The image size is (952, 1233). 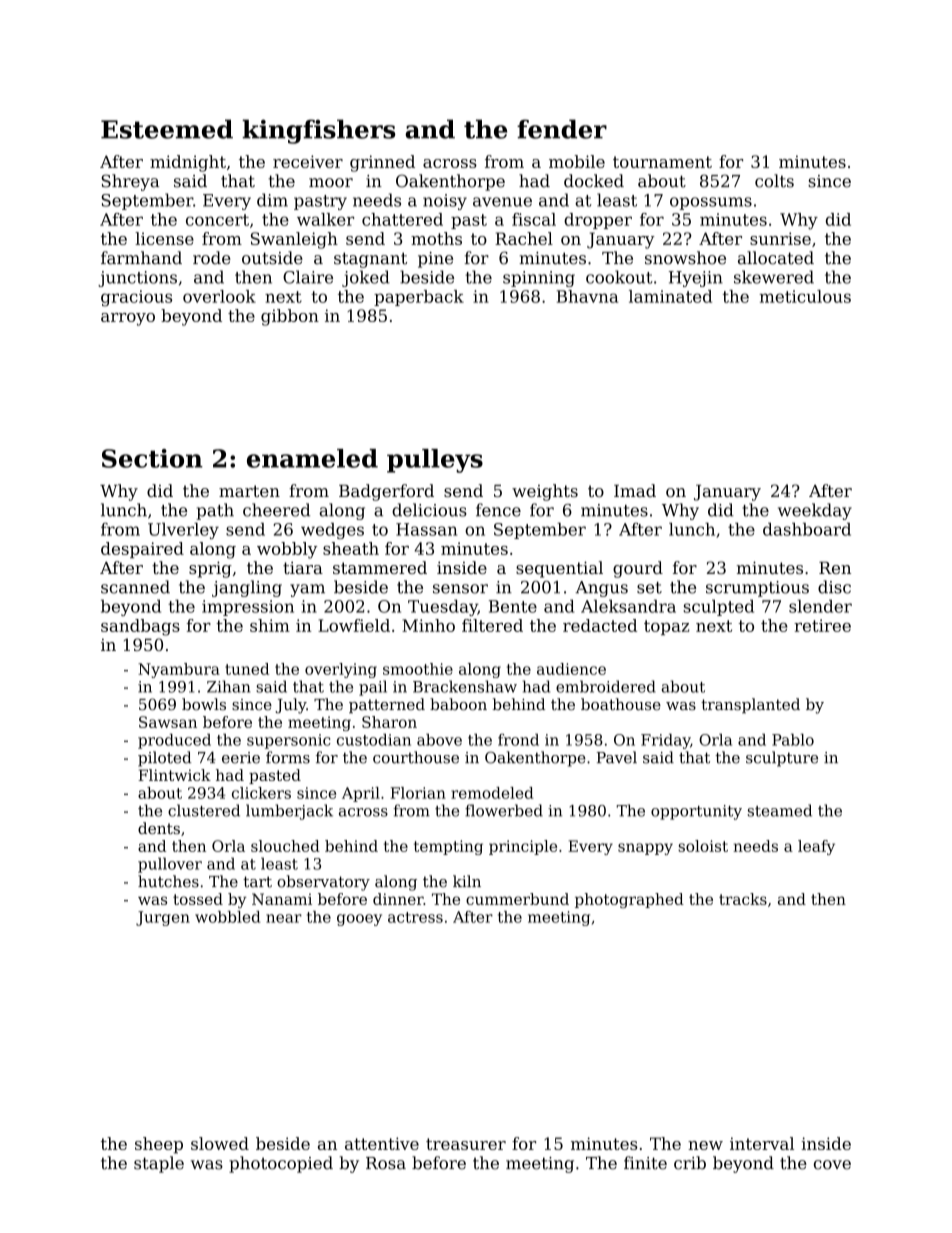 I want to click on fender, so click(x=562, y=129).
